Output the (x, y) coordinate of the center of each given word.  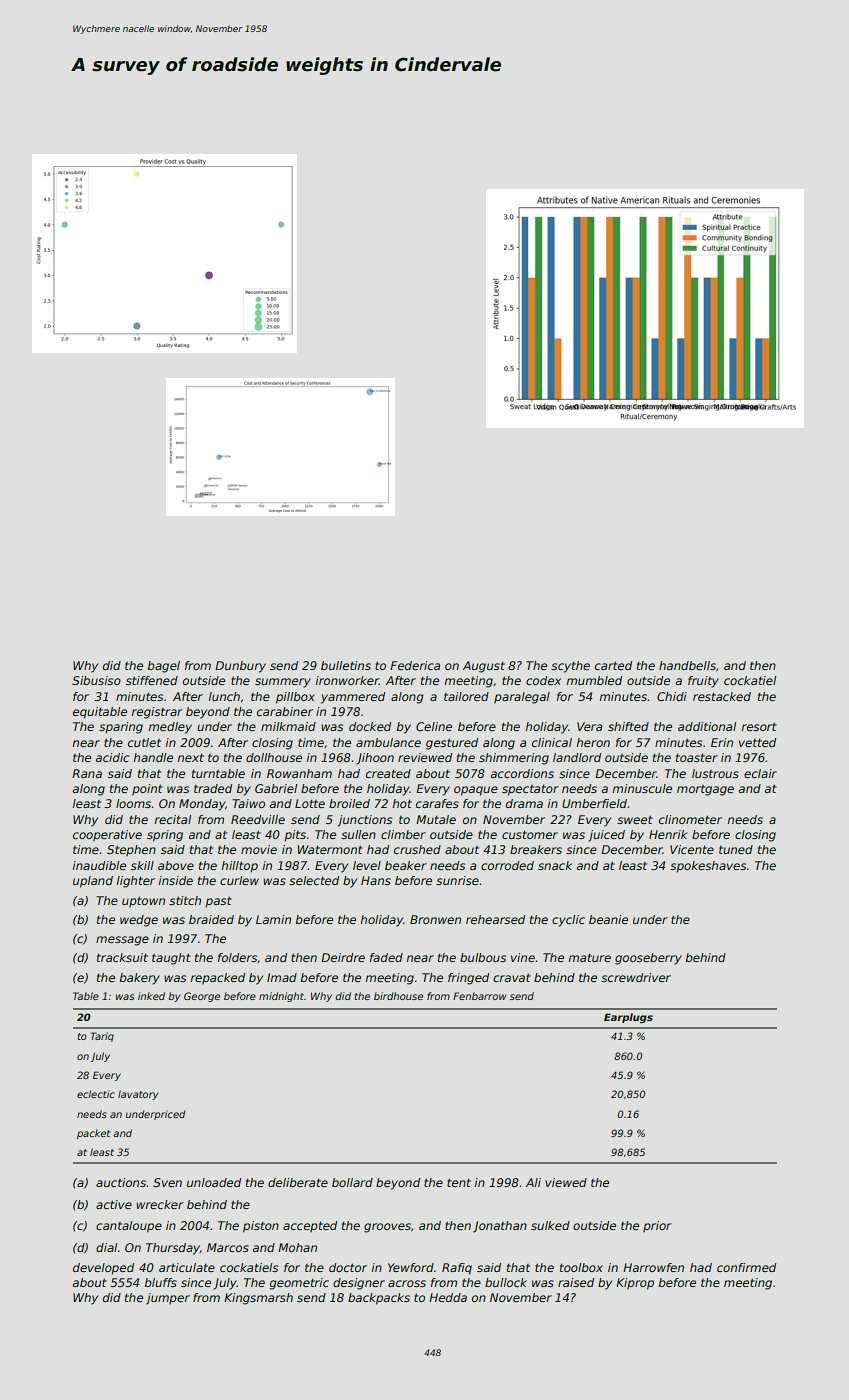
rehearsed (495, 919)
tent (459, 1182)
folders (237, 957)
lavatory (138, 1095)
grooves (387, 1228)
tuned (736, 849)
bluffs (161, 1282)
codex (543, 680)
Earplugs (628, 1018)
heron (593, 742)
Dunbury (240, 667)
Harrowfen (653, 1267)
